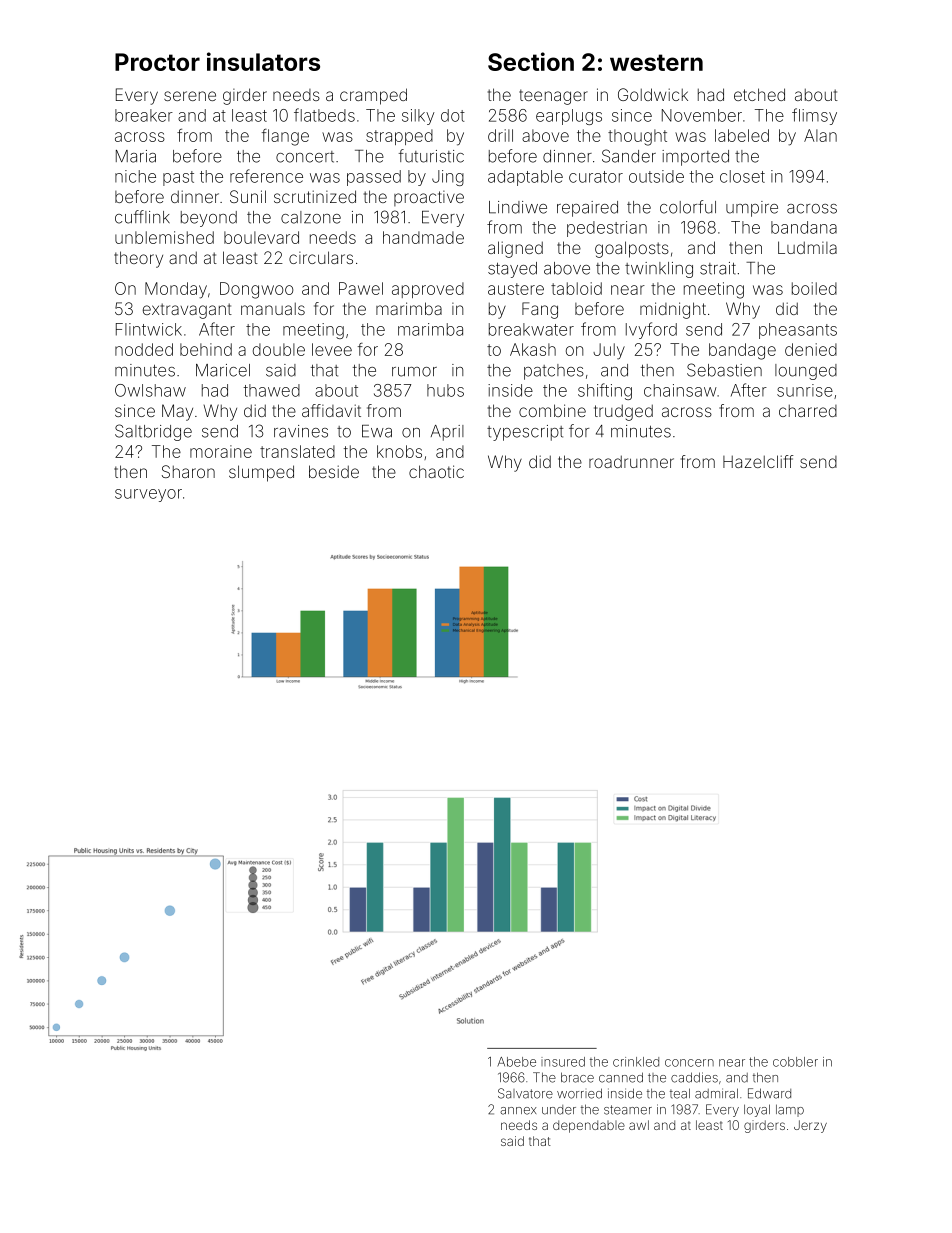 This page has height=1233, width=952. What do you see at coordinates (810, 1126) in the page?
I see `Jerzy` at bounding box center [810, 1126].
